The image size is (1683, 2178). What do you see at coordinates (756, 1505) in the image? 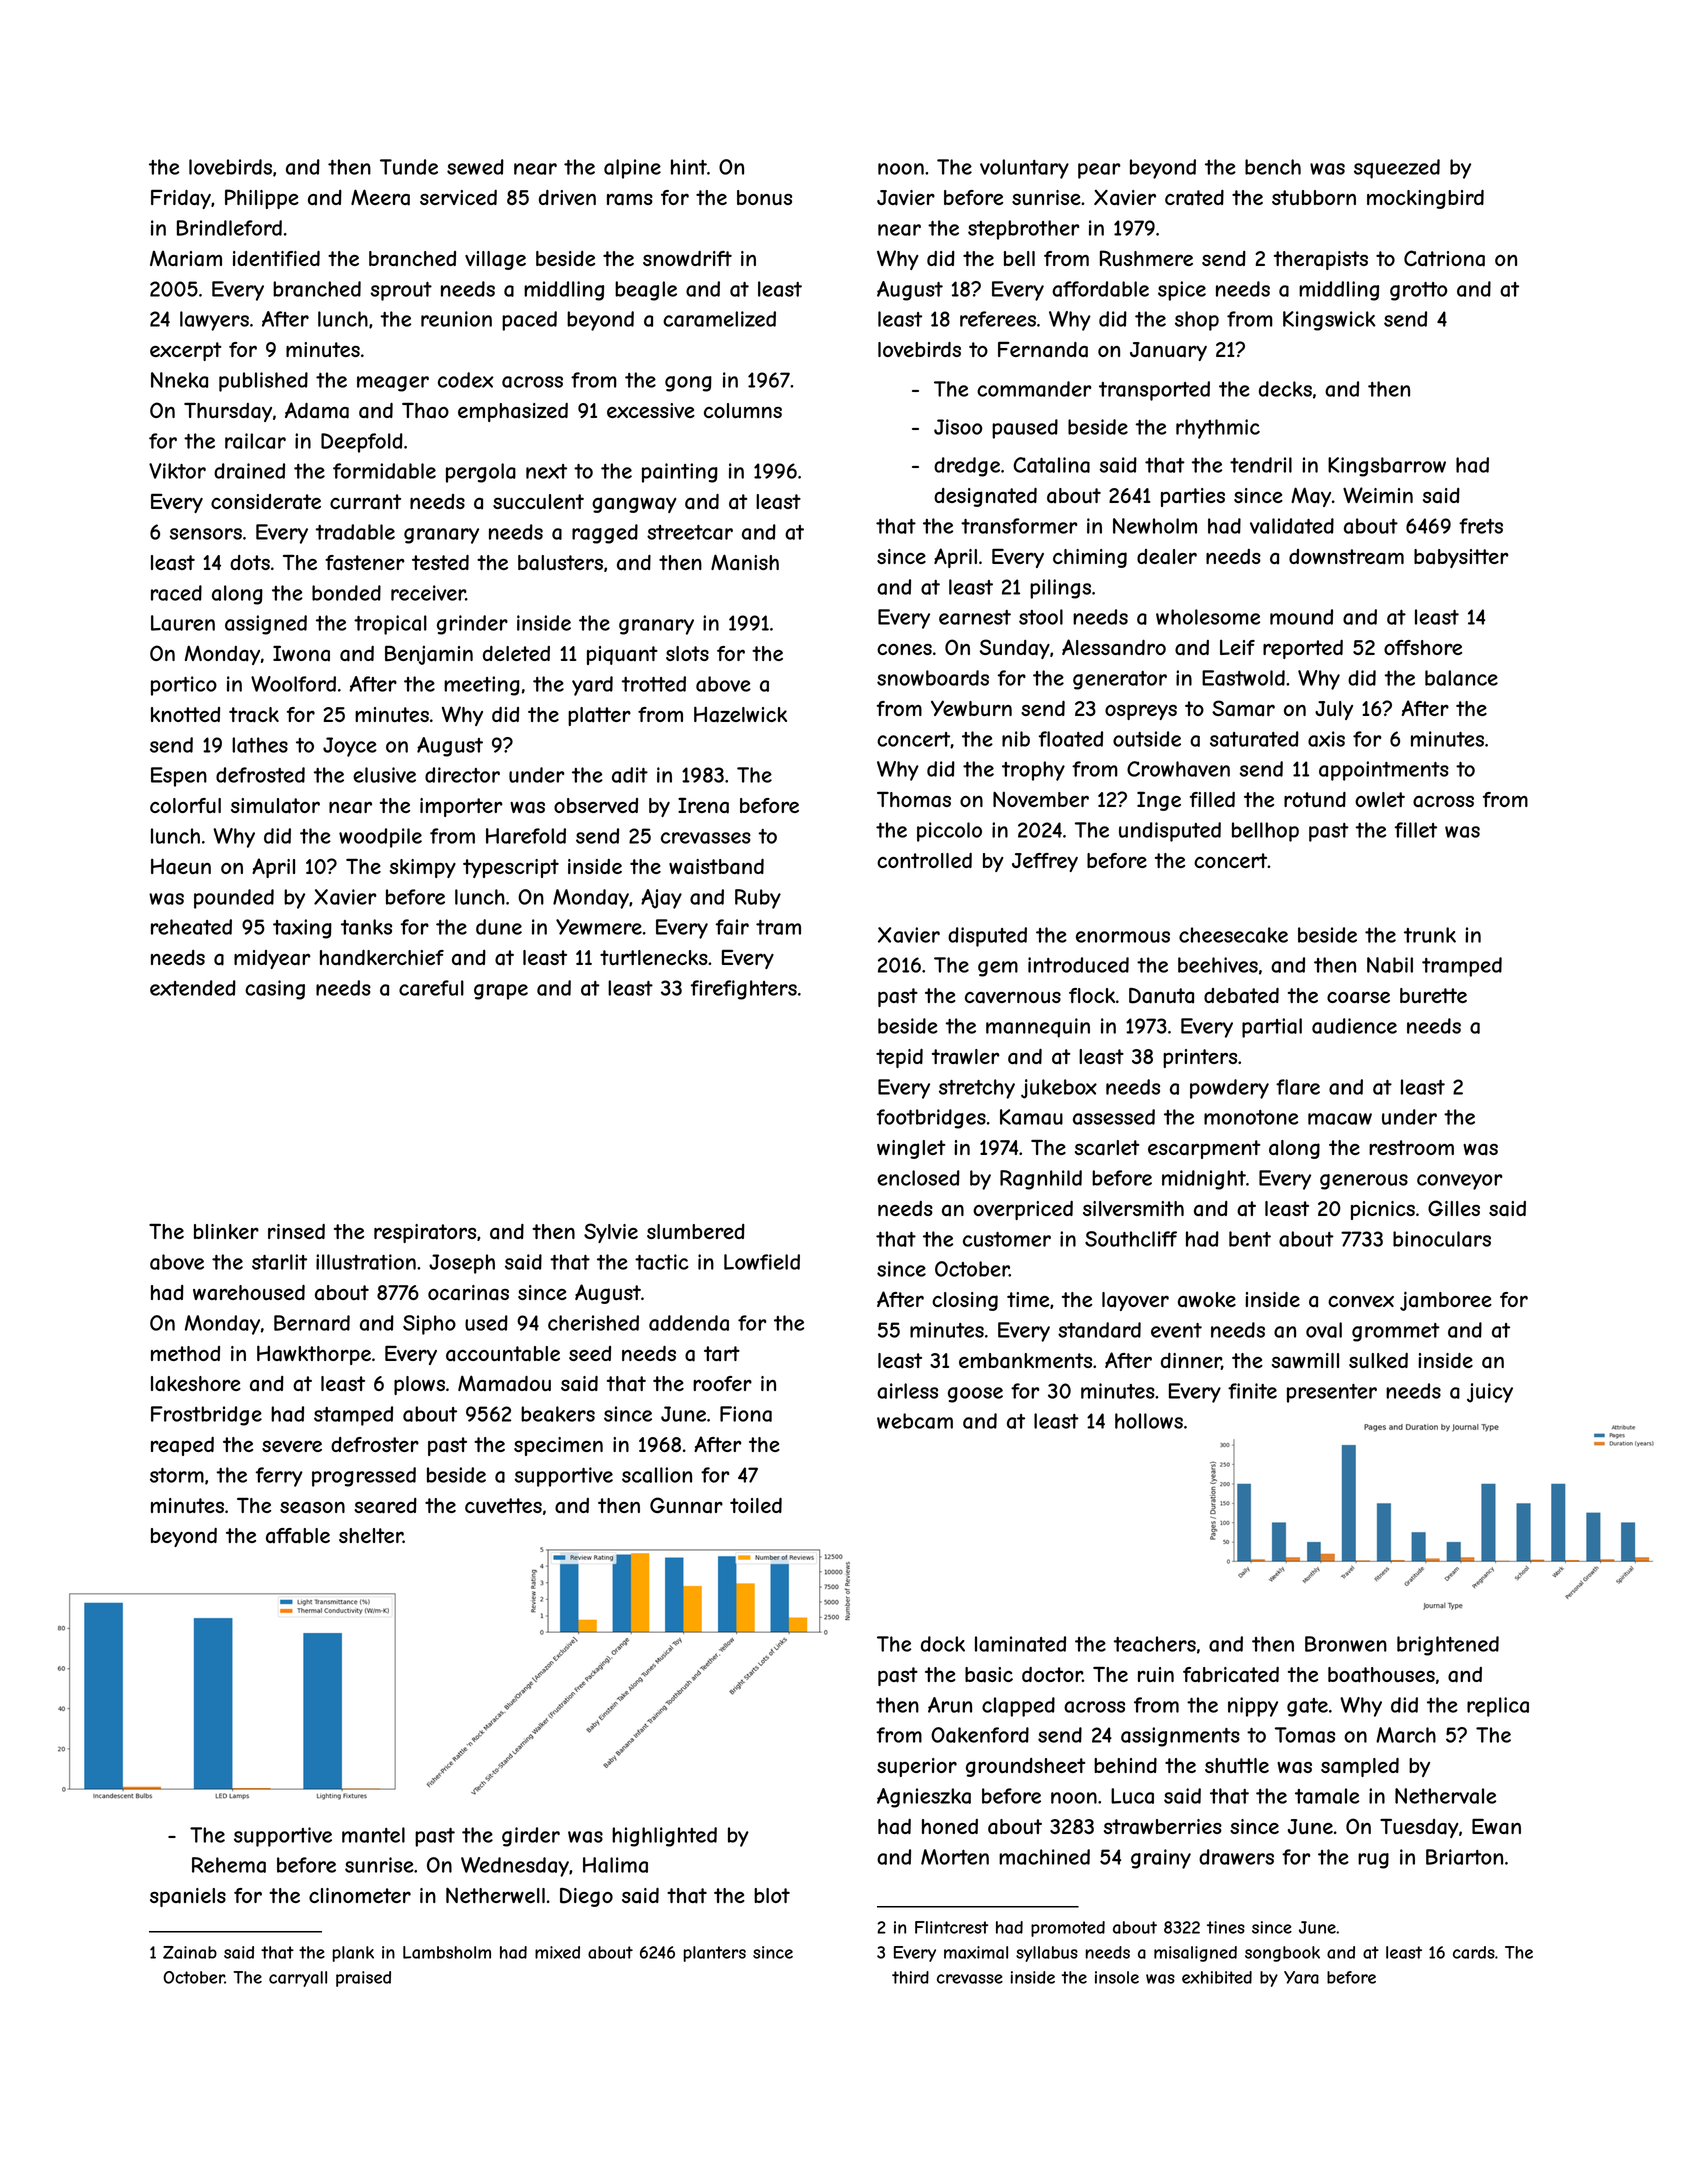
I see `toiled` at bounding box center [756, 1505].
